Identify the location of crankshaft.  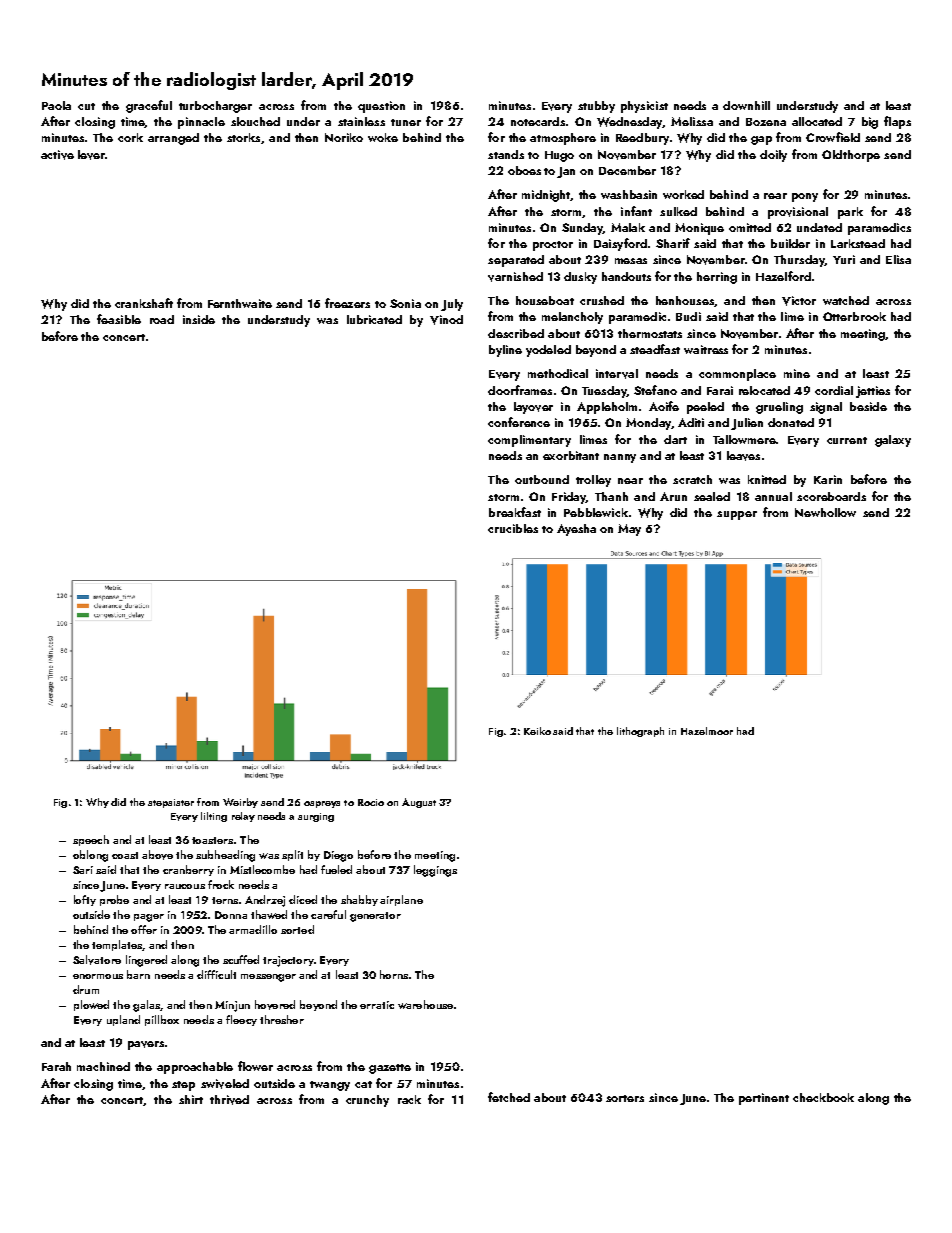
(144, 303).
